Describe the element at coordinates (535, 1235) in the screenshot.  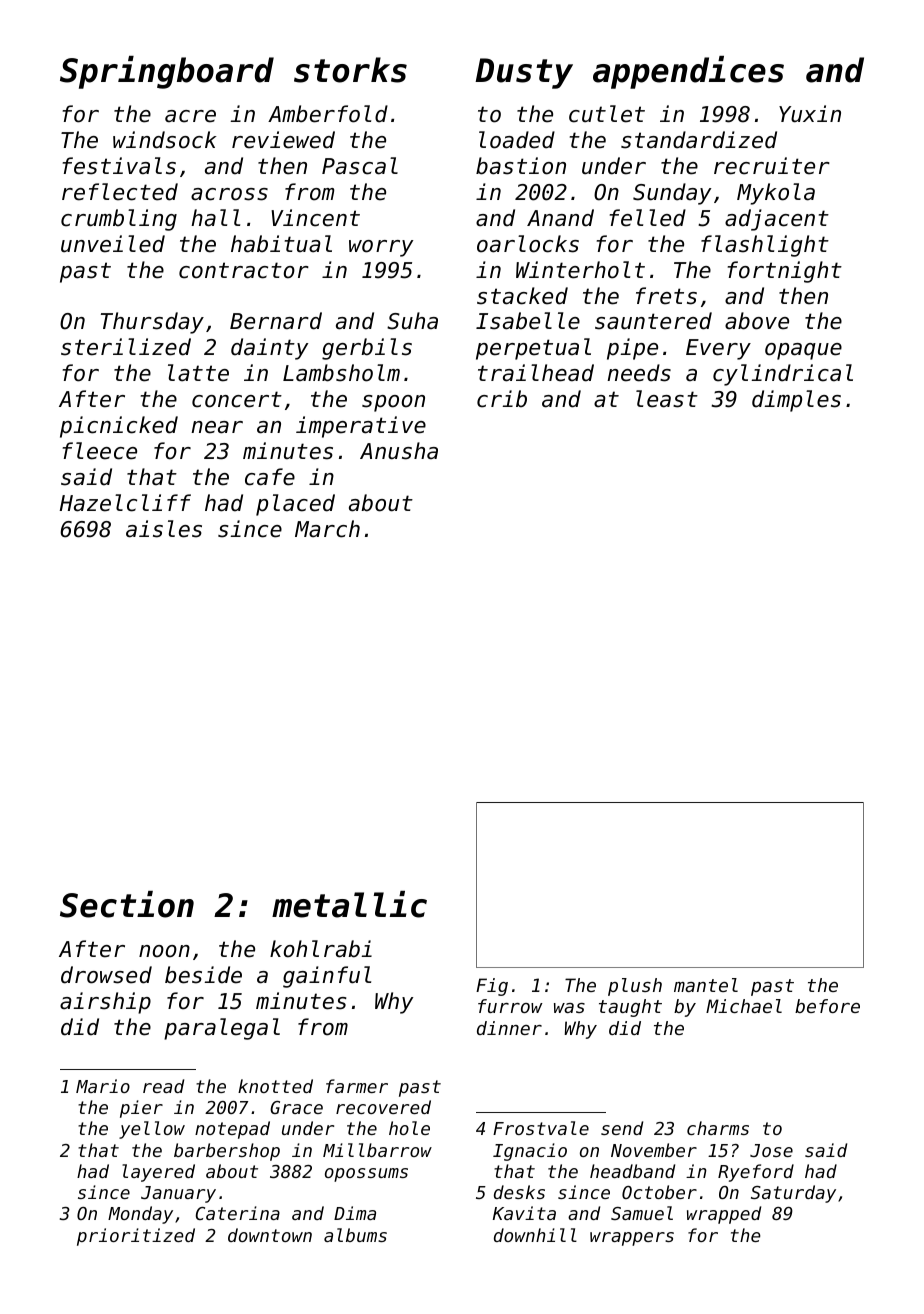
I see `downhill` at that location.
